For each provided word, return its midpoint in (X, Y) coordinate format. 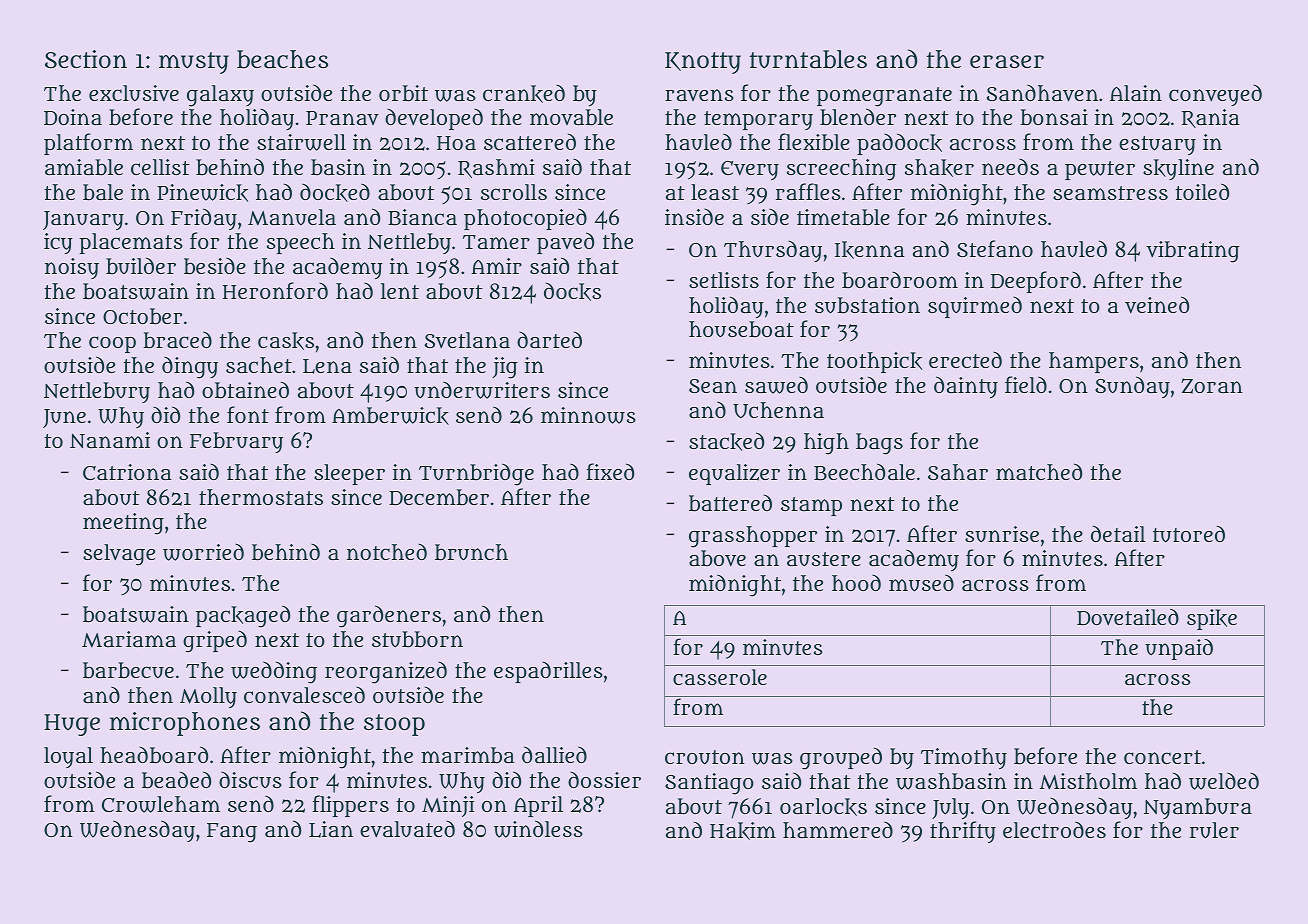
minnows (588, 415)
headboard (154, 755)
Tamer (496, 242)
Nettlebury (97, 392)
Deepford (1036, 282)
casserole (720, 677)
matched (1039, 471)
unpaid (1179, 649)
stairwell (301, 142)
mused (921, 583)
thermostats (261, 497)
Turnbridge (476, 474)
